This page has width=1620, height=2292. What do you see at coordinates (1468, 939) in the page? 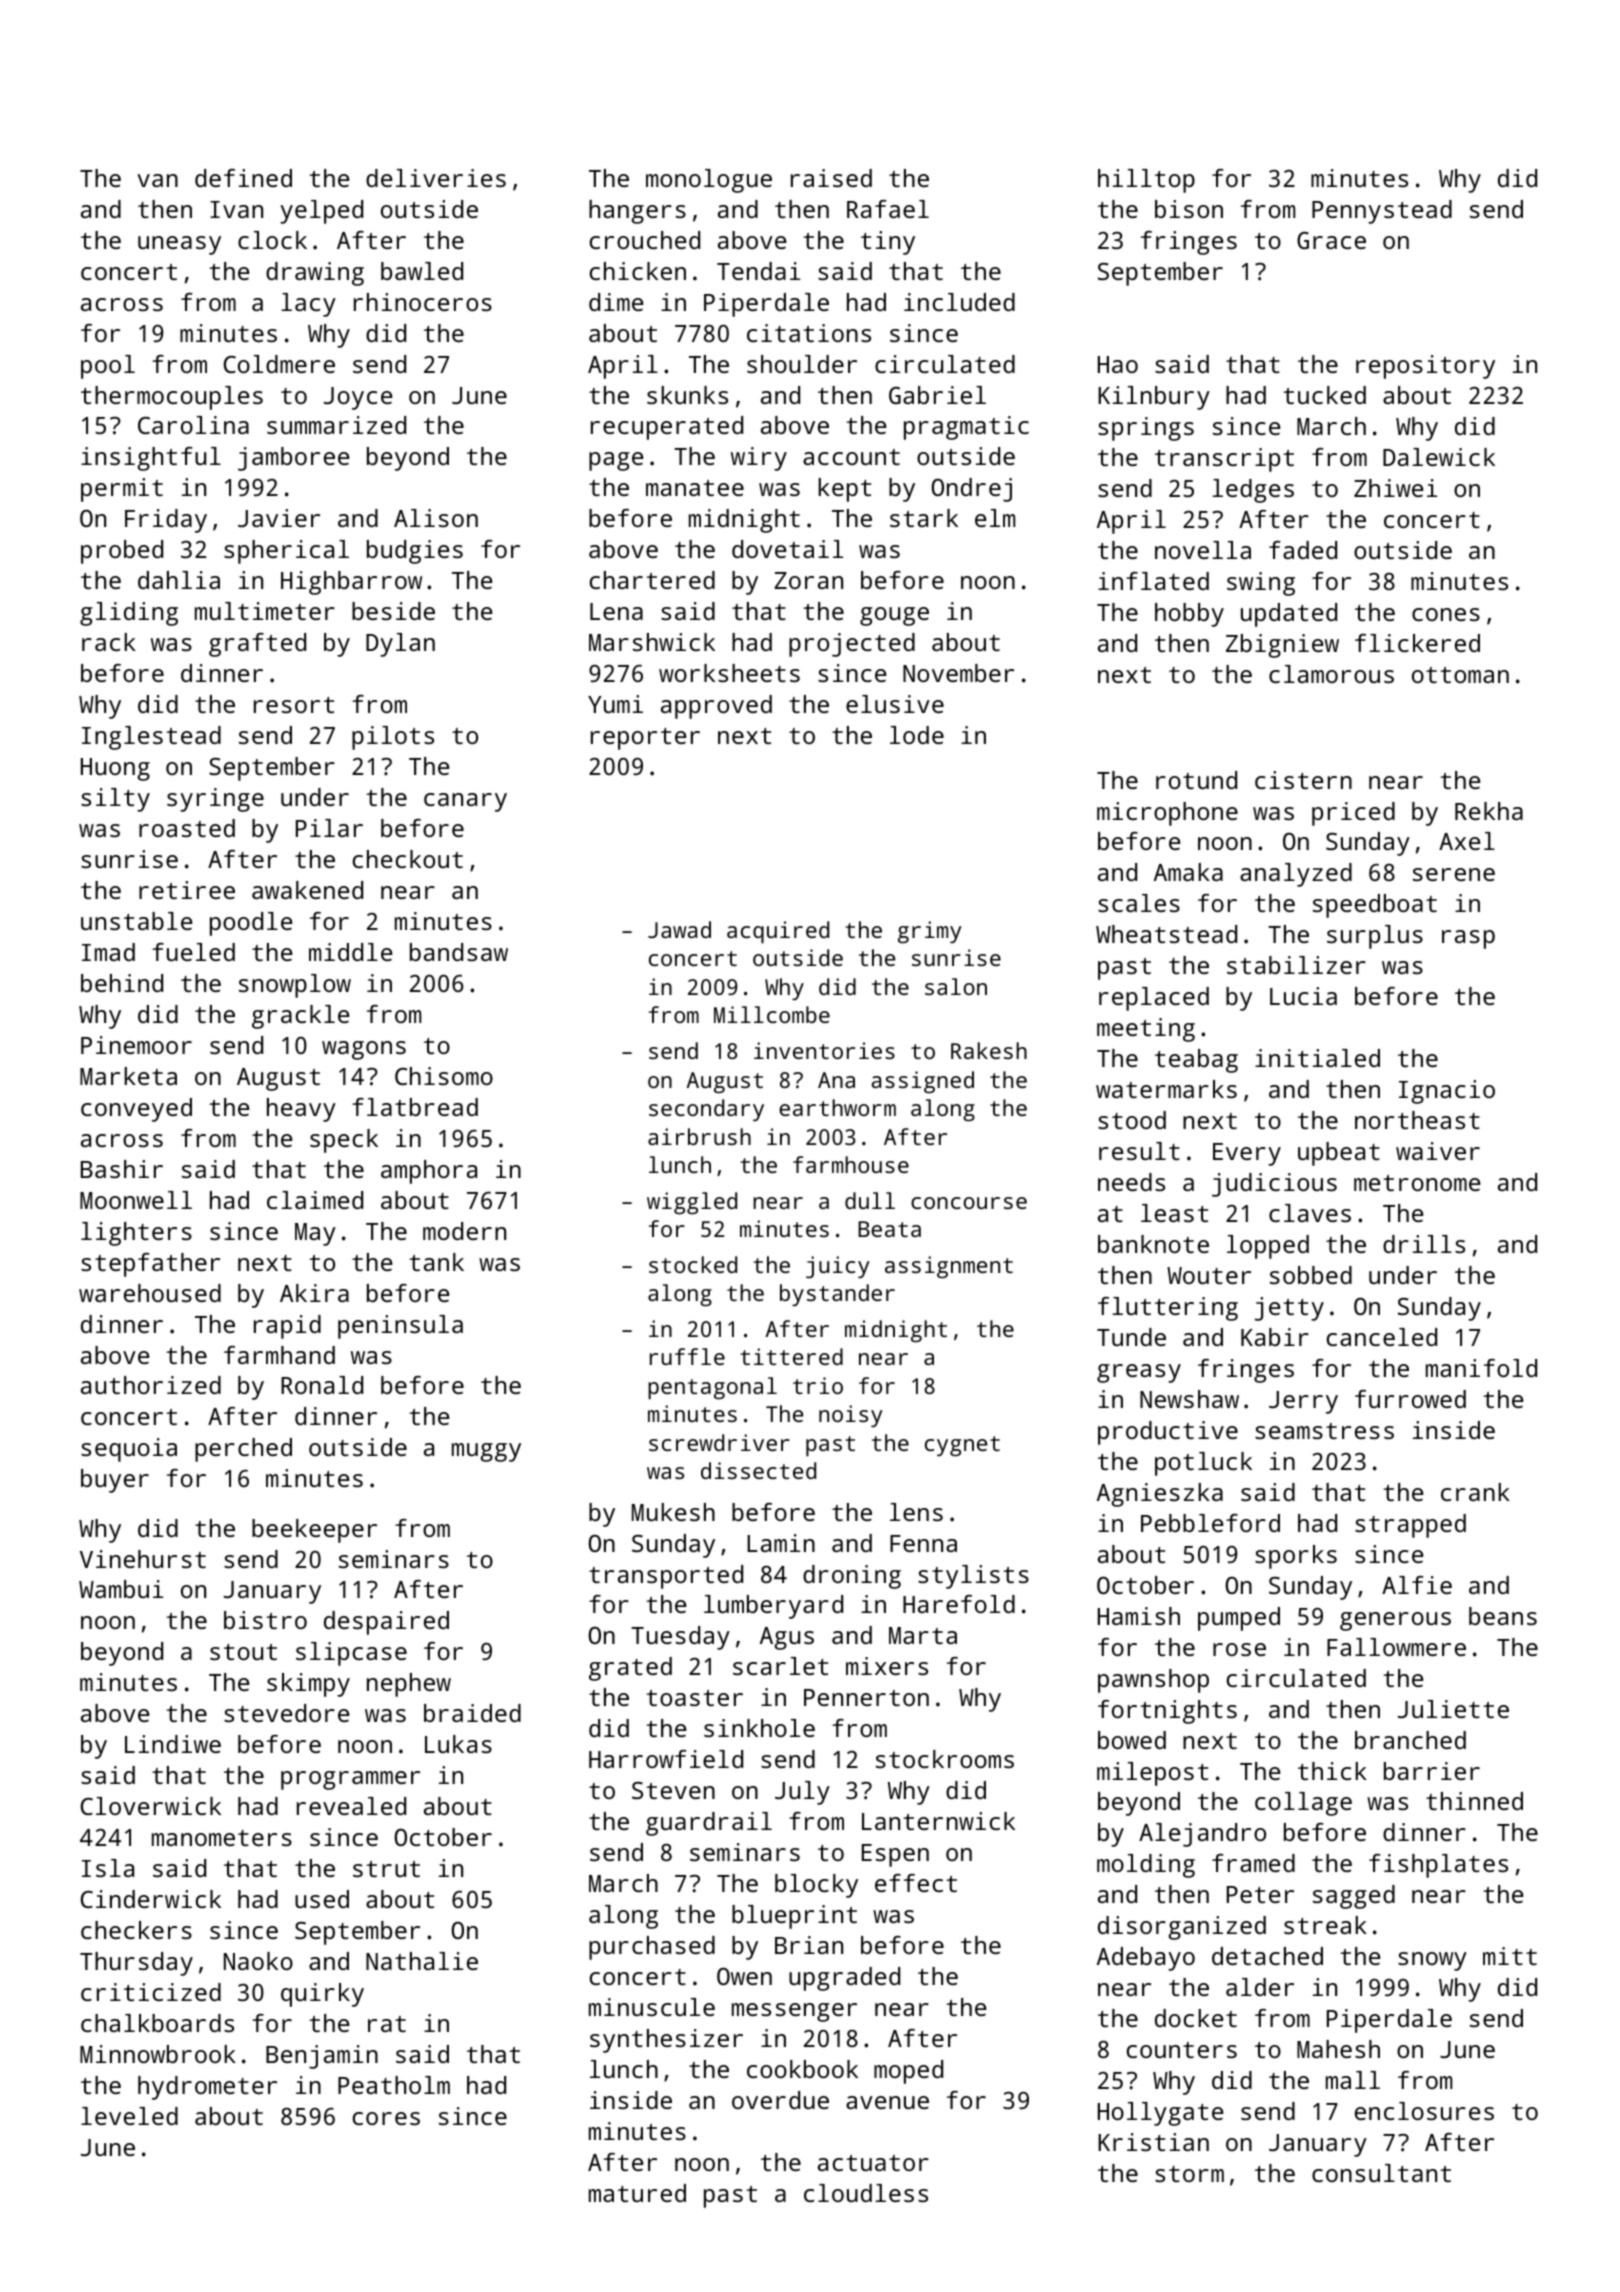
I see `rasp` at bounding box center [1468, 939].
